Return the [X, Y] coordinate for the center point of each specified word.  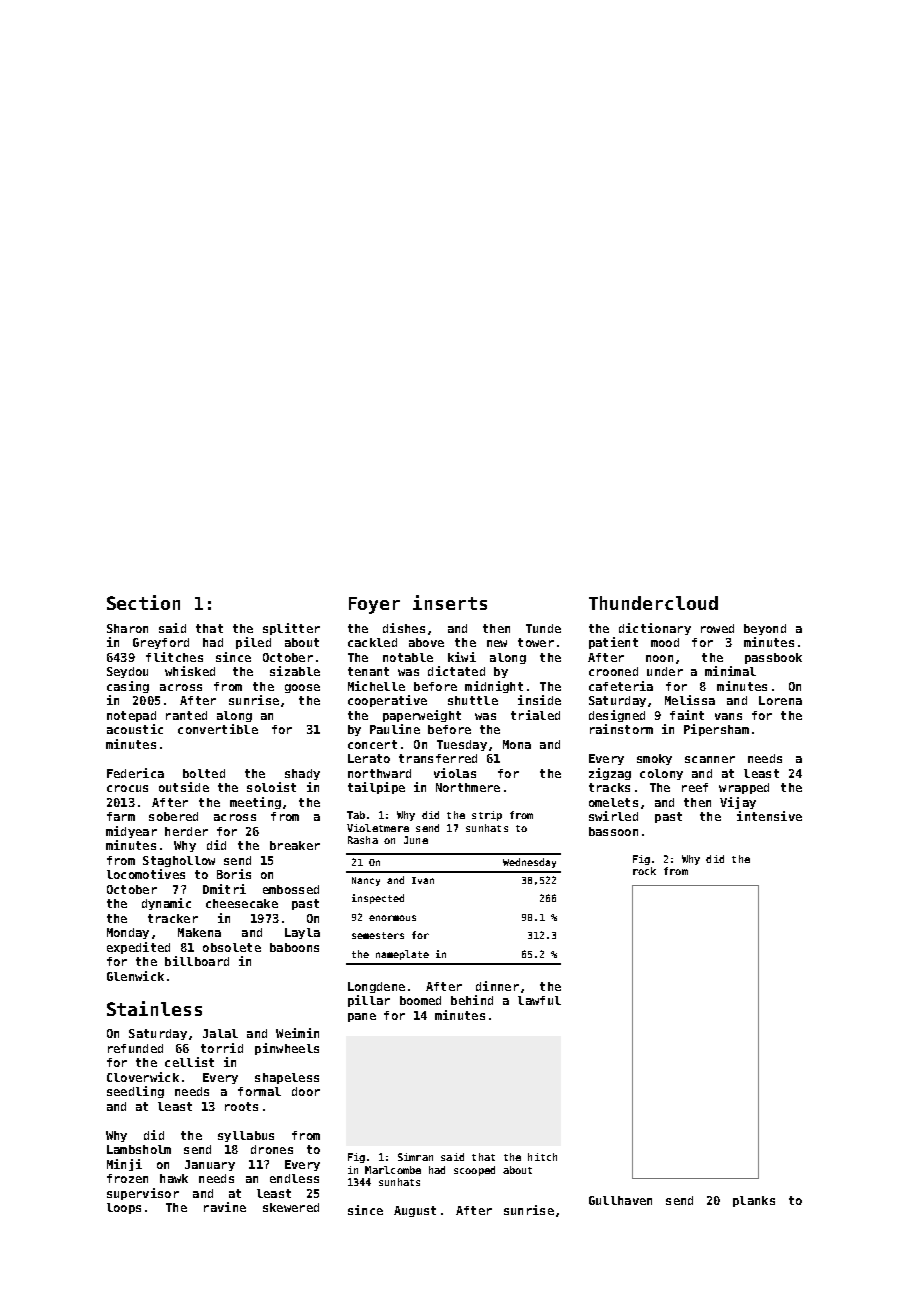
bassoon [613, 831]
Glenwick [135, 976]
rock [644, 871]
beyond [765, 629]
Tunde [543, 628]
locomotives [146, 874]
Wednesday [529, 863]
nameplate [402, 955]
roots [241, 1106]
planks [754, 1201]
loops [124, 1208]
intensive [769, 816]
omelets [613, 802]
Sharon [127, 628]
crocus [127, 788]
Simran [415, 1157]
